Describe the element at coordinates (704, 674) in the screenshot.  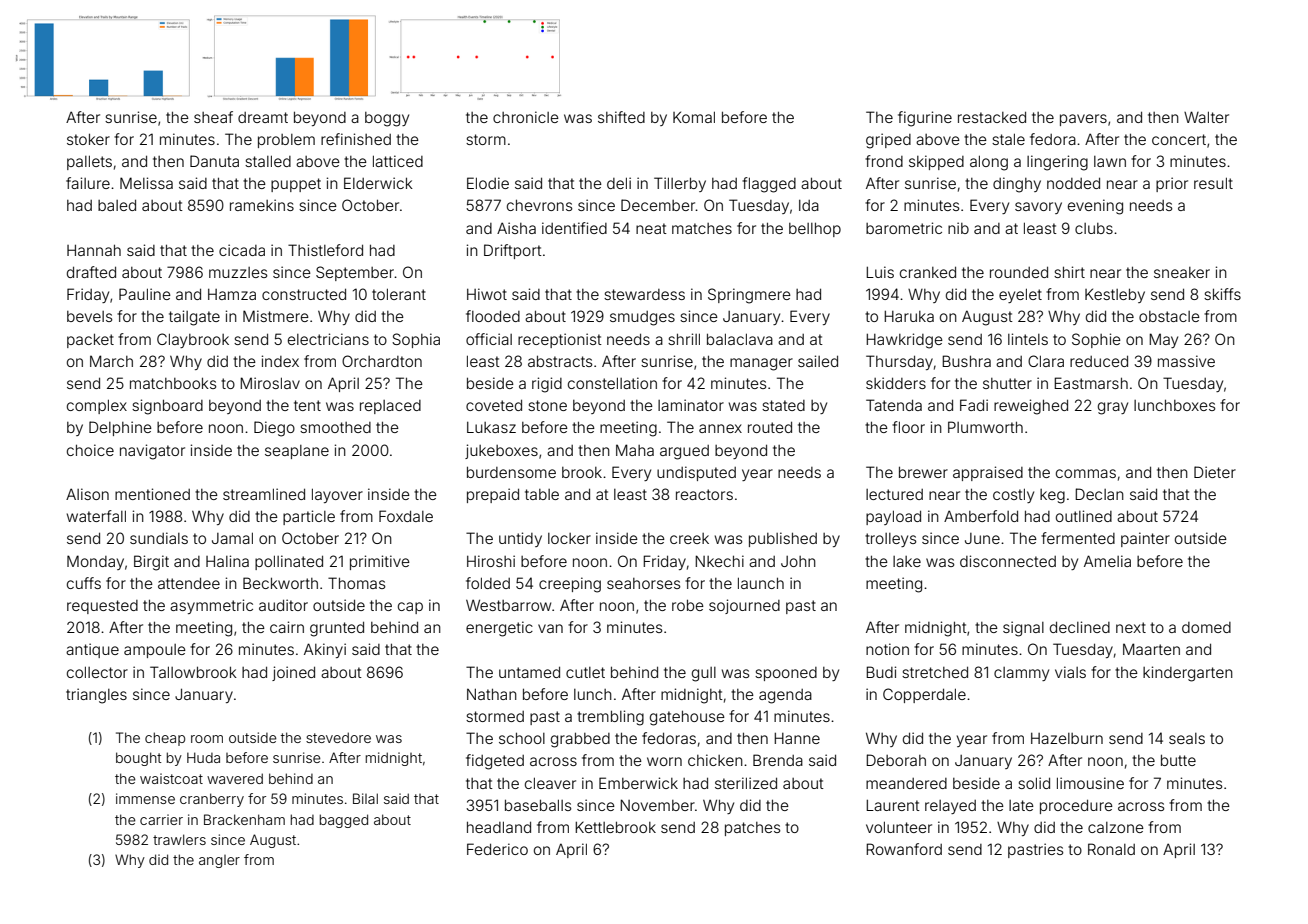
I see `gull` at that location.
